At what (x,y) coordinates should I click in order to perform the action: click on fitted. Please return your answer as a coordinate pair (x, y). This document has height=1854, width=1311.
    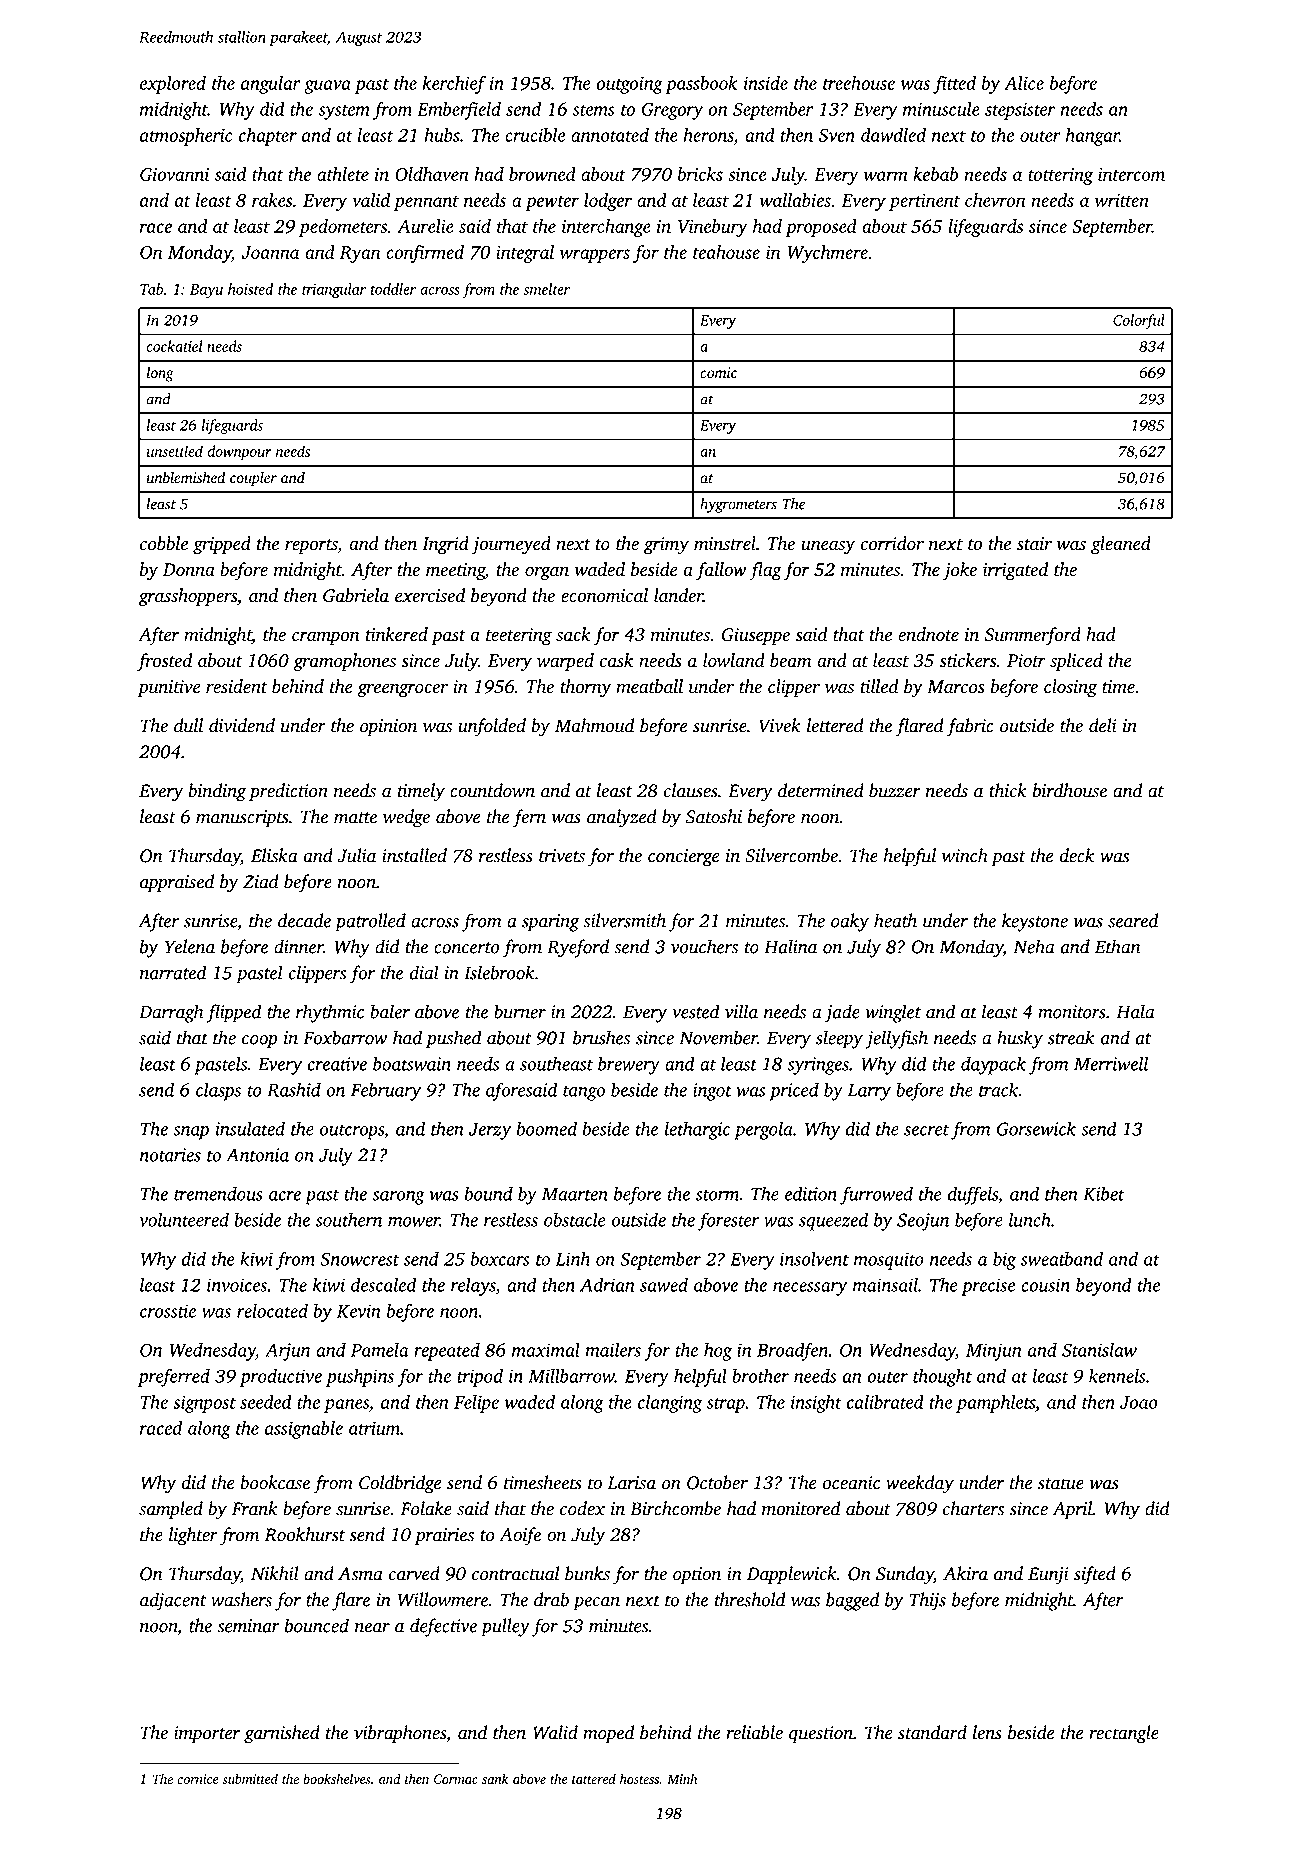
    Looking at the image, I should click on (954, 85).
